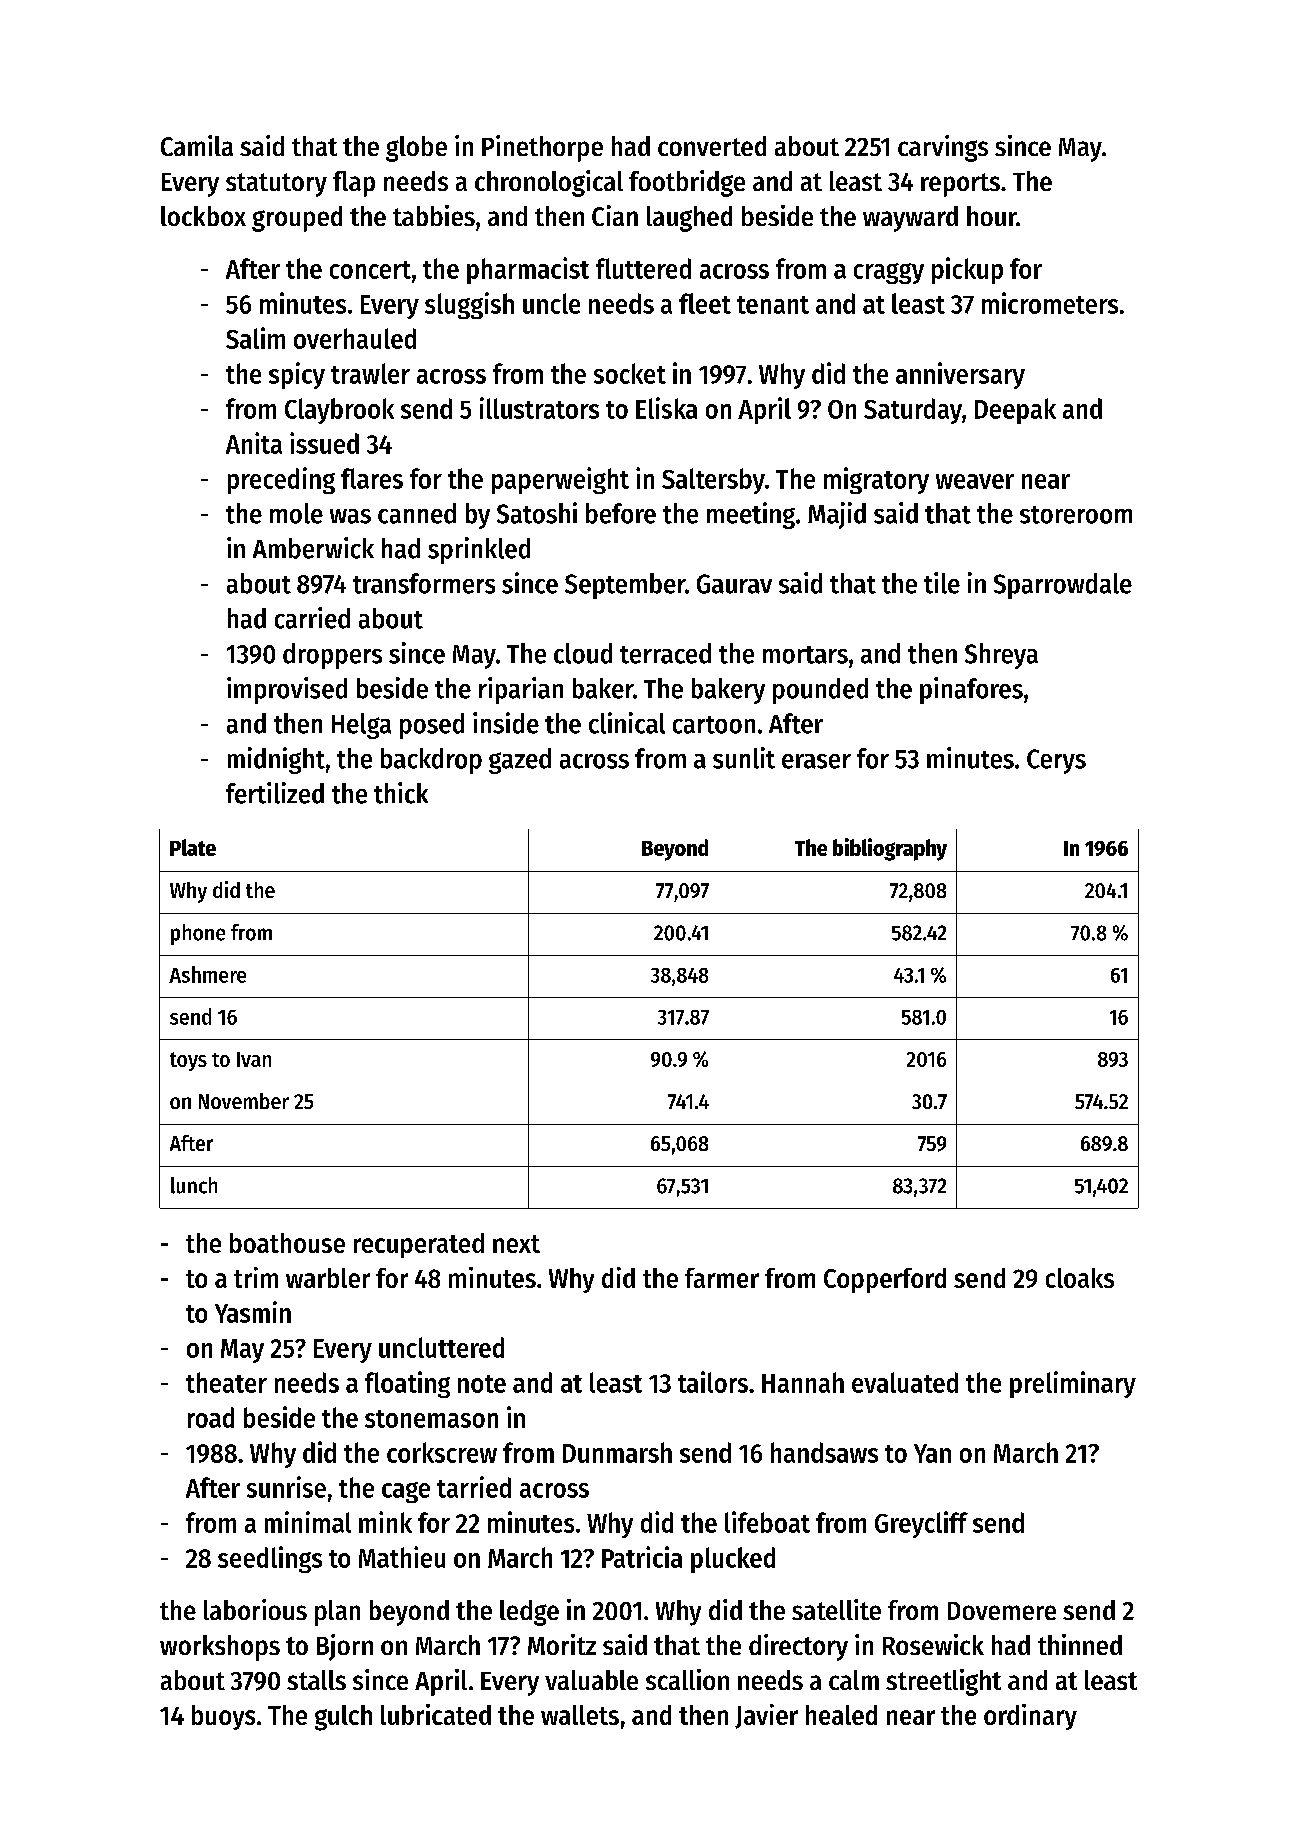 Image resolution: width=1298 pixels, height=1835 pixels. What do you see at coordinates (992, 216) in the screenshot?
I see `hour` at bounding box center [992, 216].
